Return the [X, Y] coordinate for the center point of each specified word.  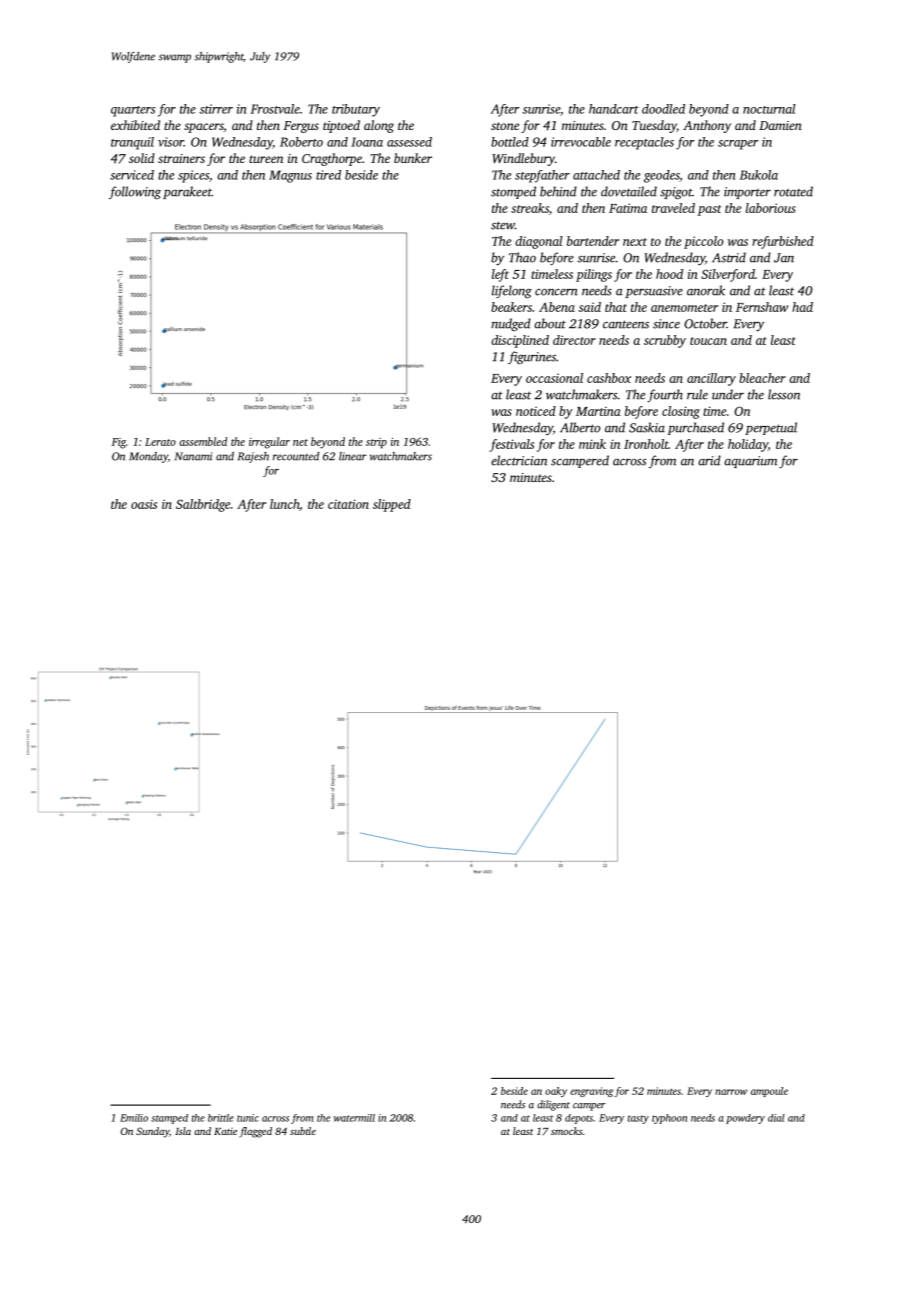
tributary [356, 110]
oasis [144, 504]
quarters [133, 111]
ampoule [769, 1092]
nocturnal [769, 109]
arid [709, 460]
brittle [221, 1118]
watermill [354, 1118]
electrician [519, 460]
